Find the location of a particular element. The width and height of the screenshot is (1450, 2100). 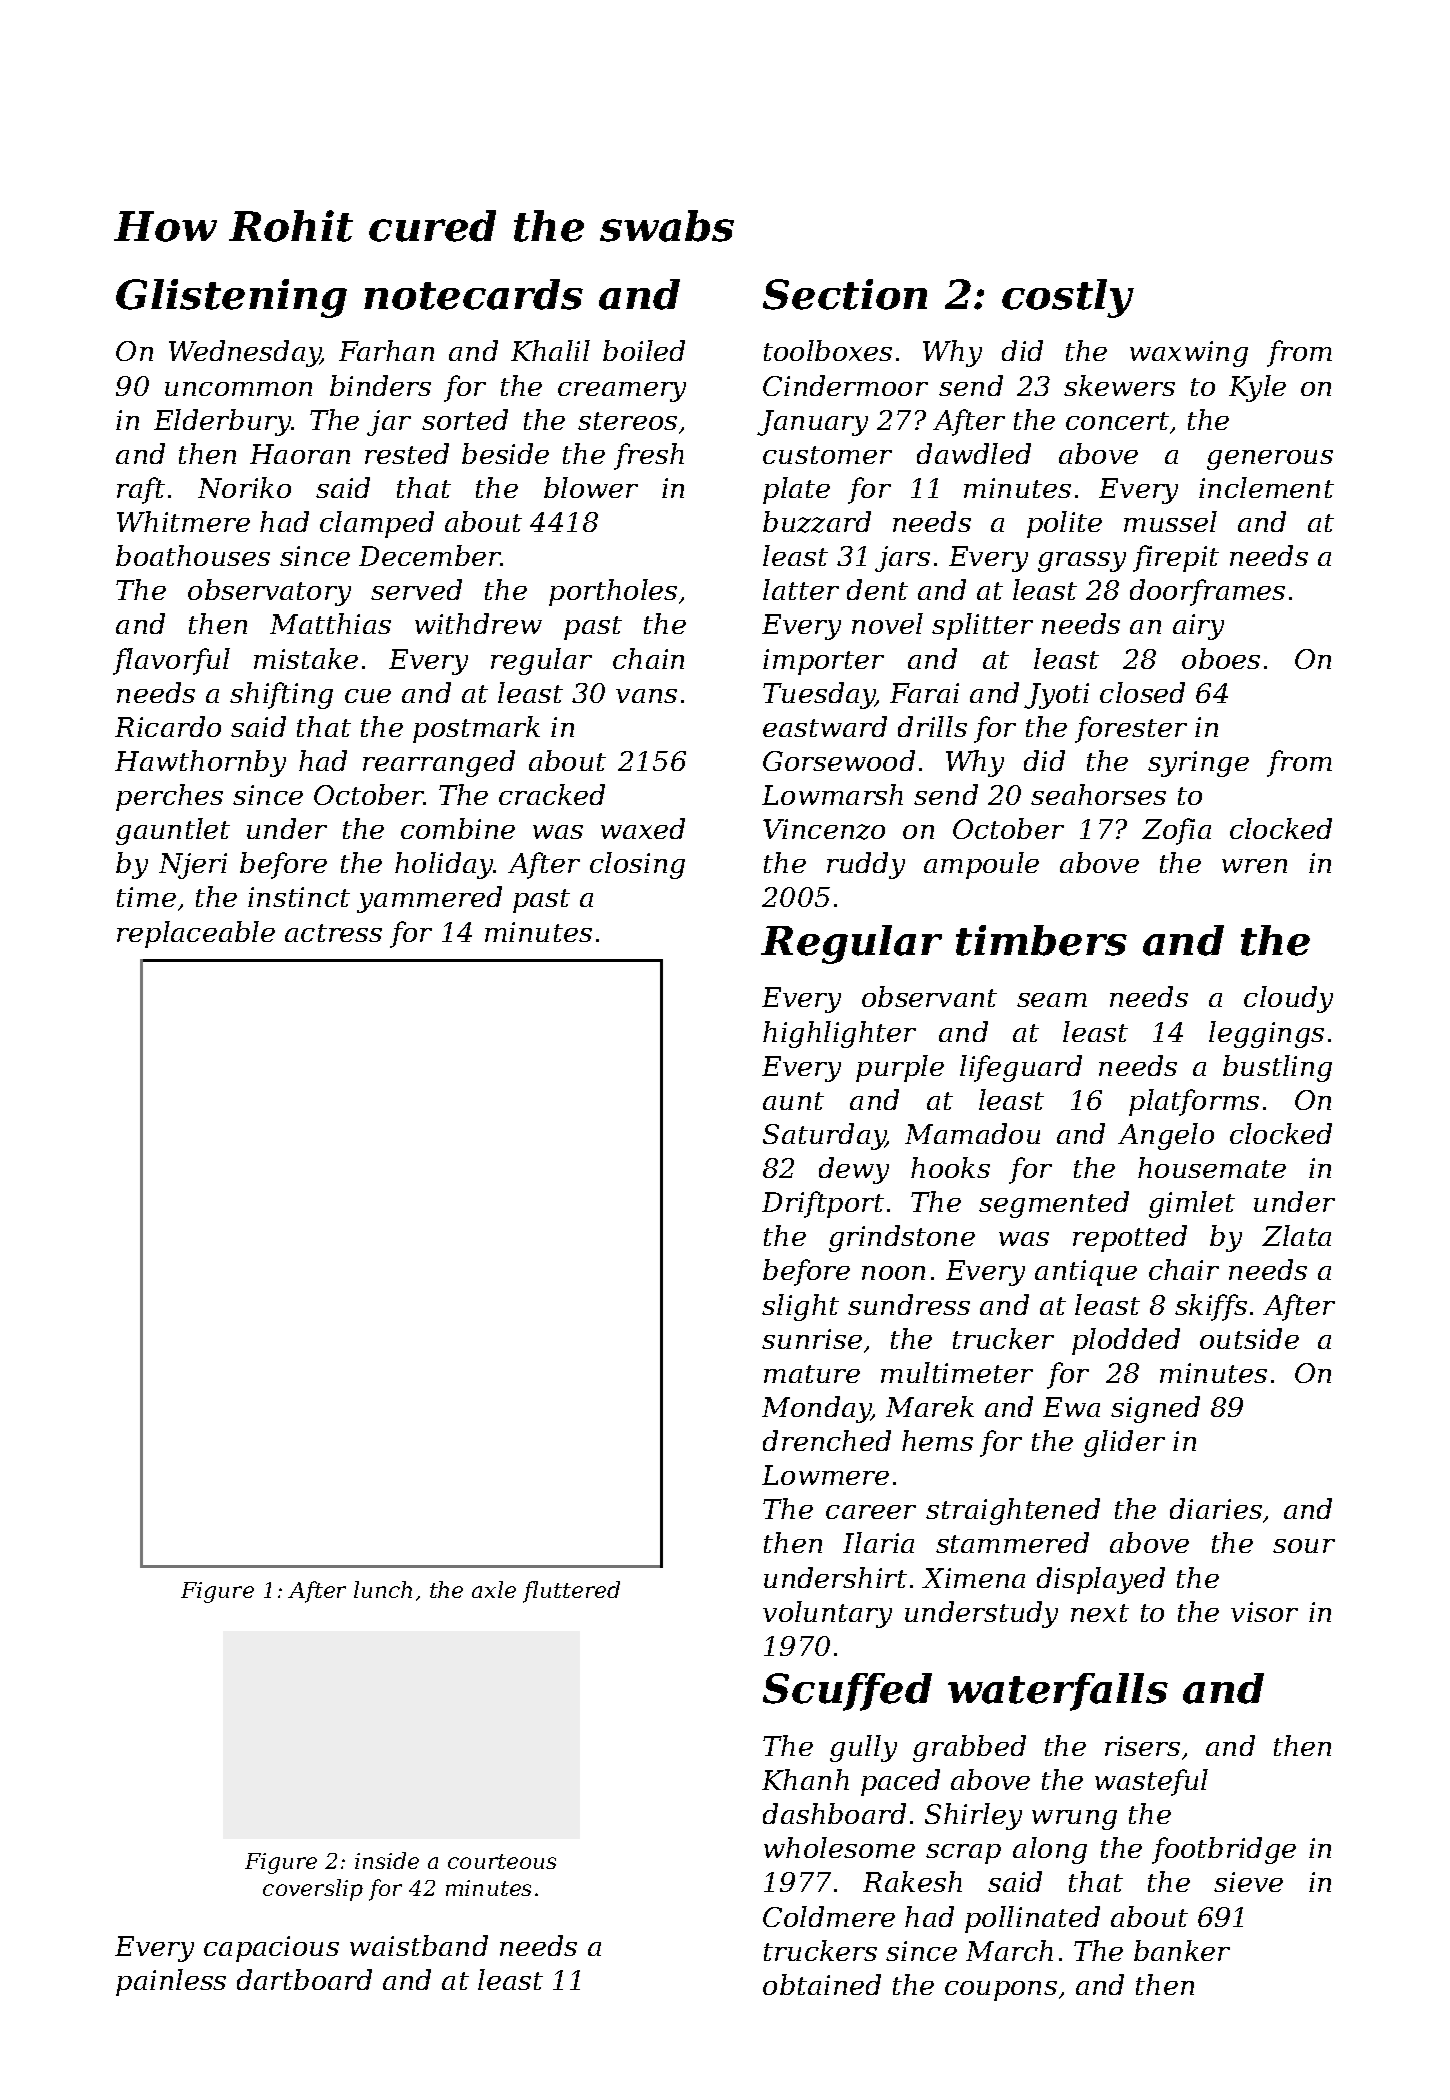

skewers is located at coordinates (1119, 385).
